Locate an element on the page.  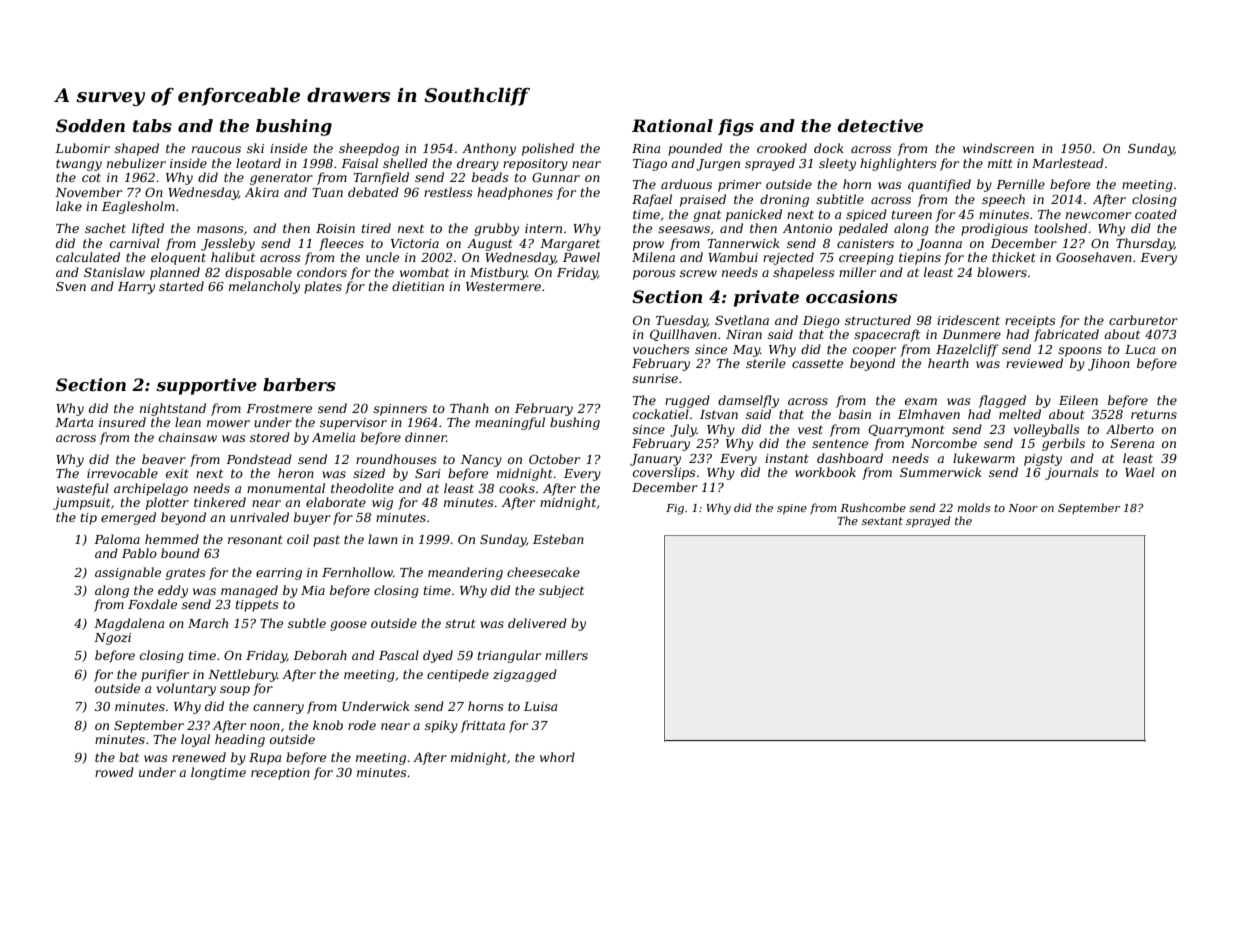
whorl is located at coordinates (557, 757).
